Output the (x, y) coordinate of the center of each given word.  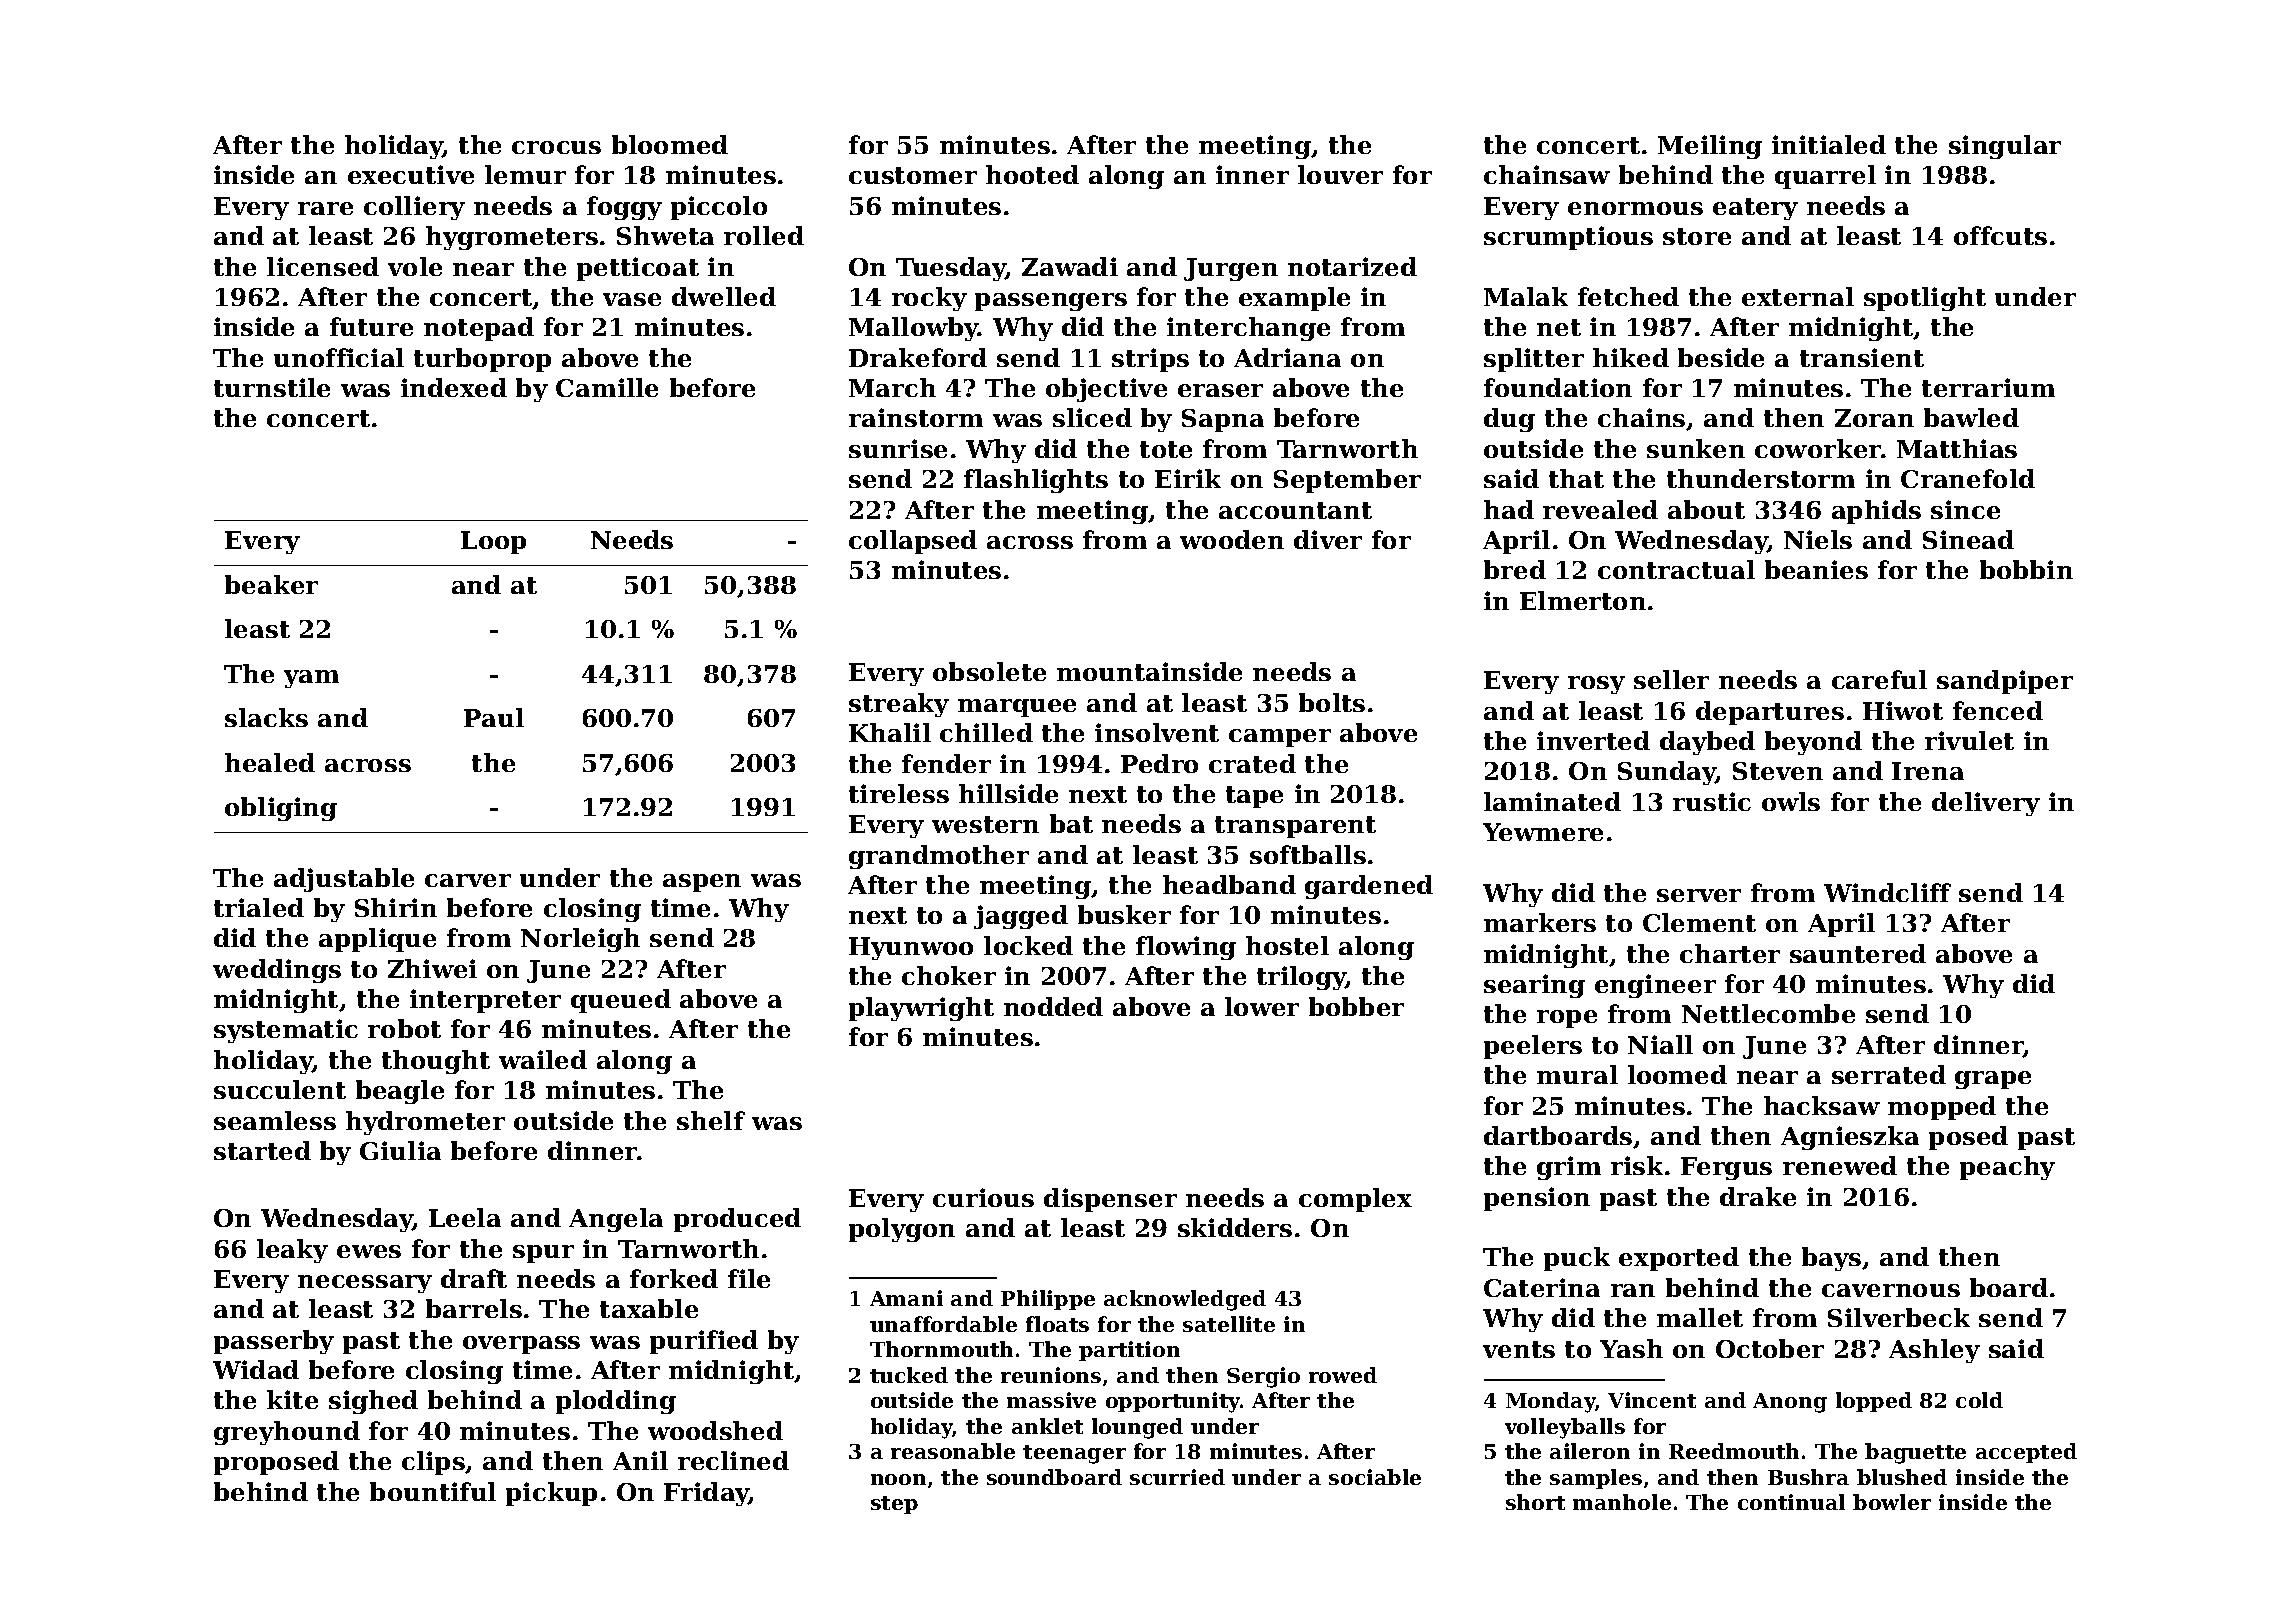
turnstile (272, 387)
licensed (323, 266)
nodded (1053, 1006)
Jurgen (1231, 269)
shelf (711, 1120)
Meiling (1710, 147)
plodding (616, 1402)
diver (1328, 539)
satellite (1229, 1324)
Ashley (1934, 1351)
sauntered (1858, 953)
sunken (1696, 448)
